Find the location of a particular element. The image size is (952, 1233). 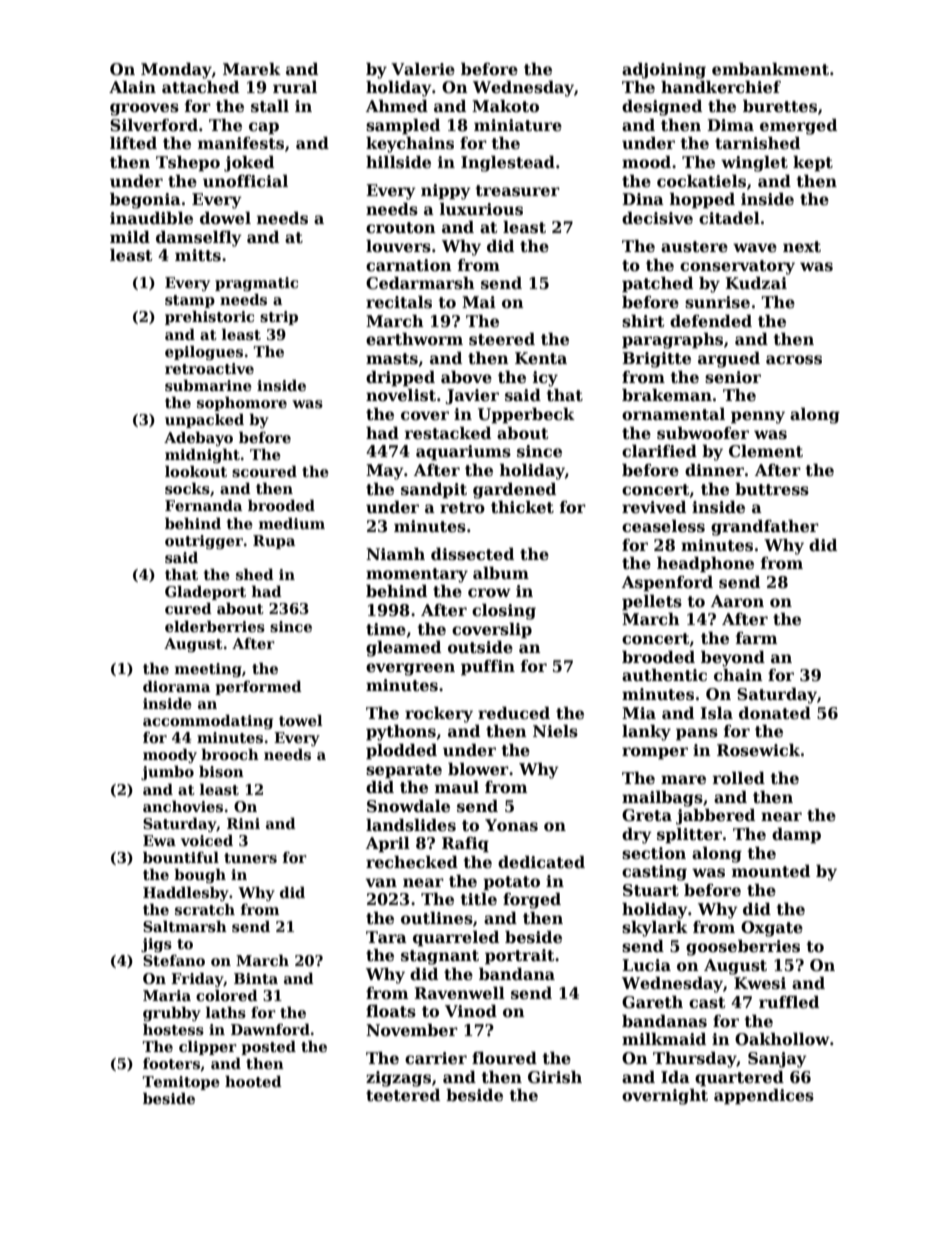

meeting is located at coordinates (208, 670).
